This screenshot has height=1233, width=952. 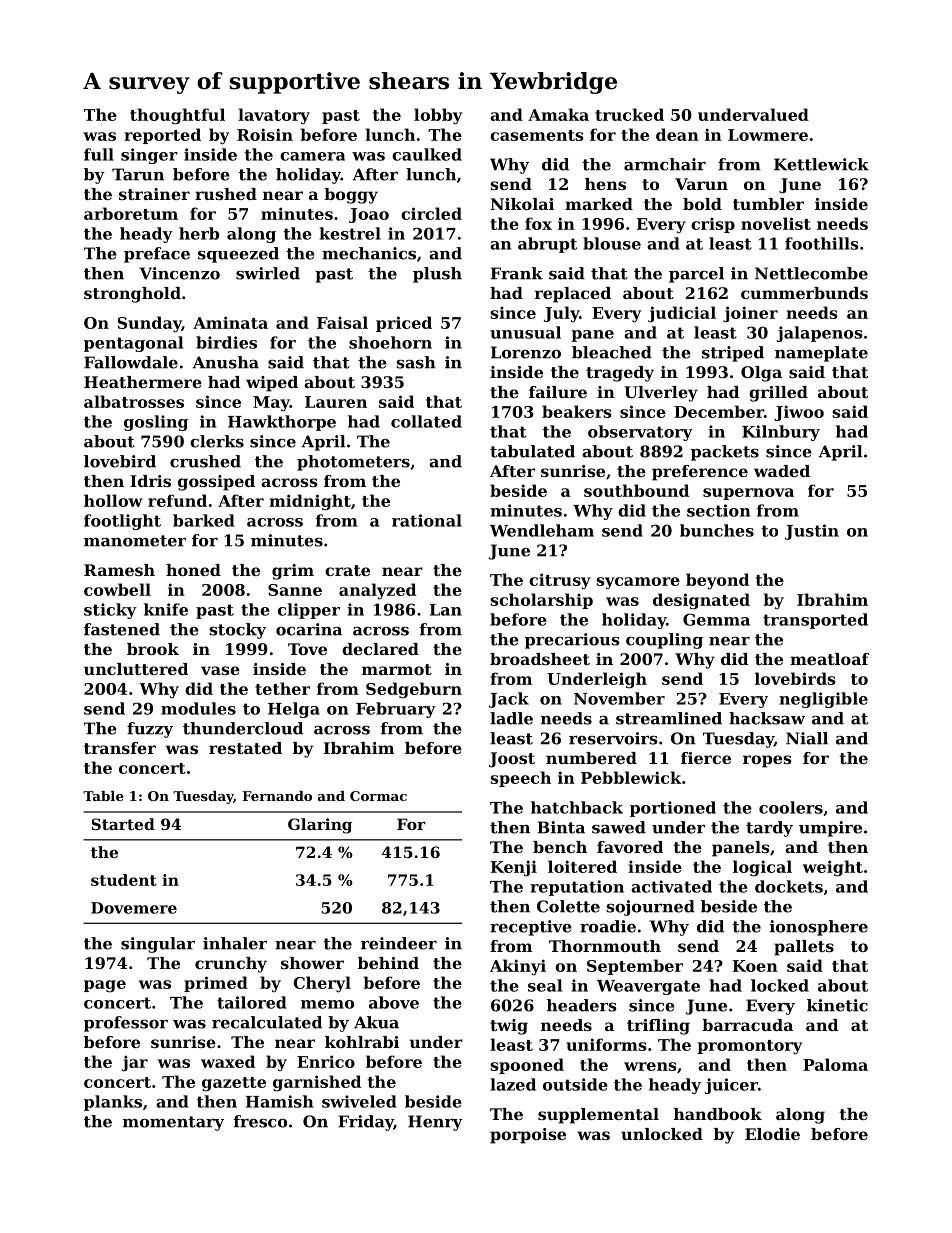 I want to click on hollow, so click(x=113, y=500).
